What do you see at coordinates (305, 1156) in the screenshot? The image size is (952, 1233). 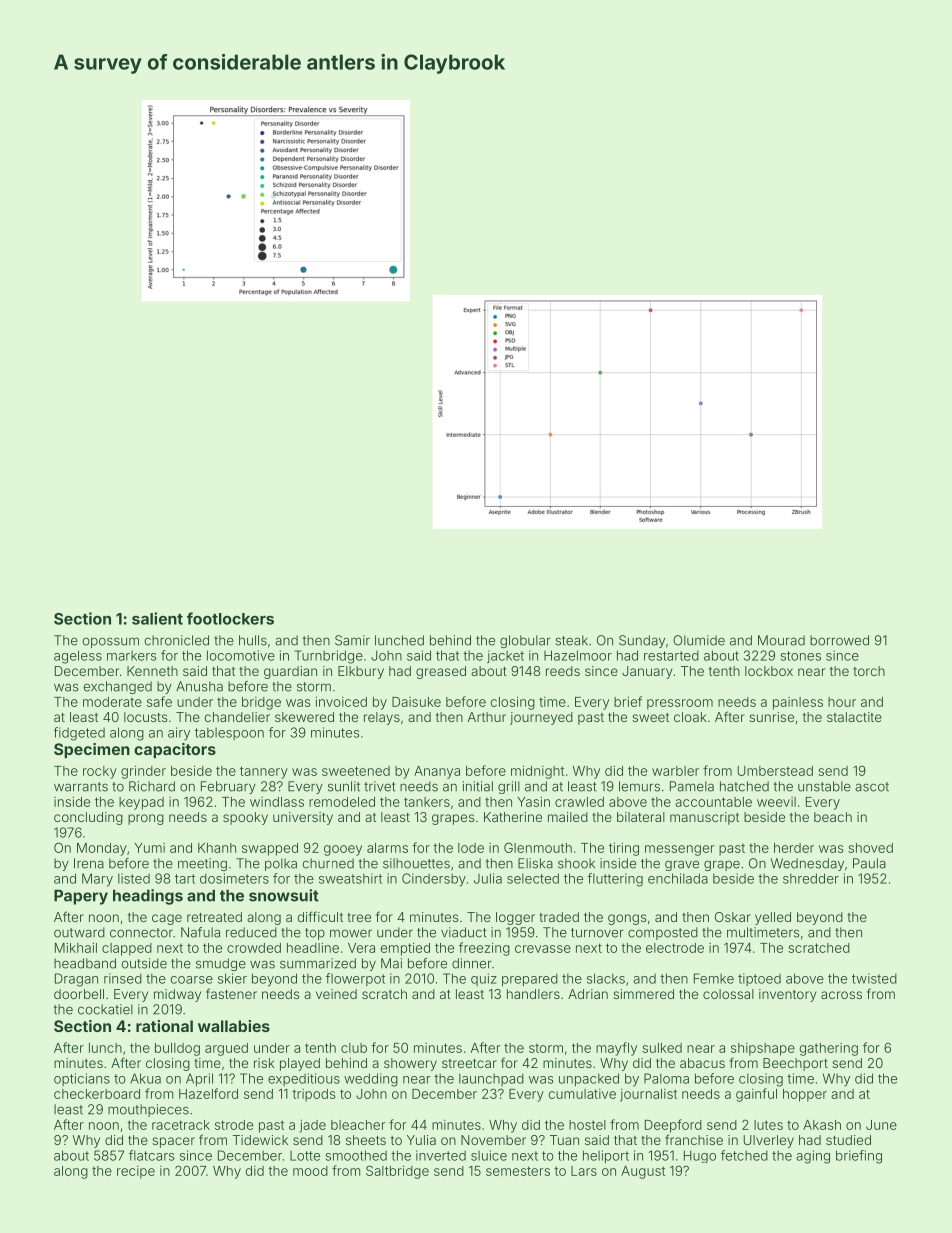 I see `Lotte` at bounding box center [305, 1156].
